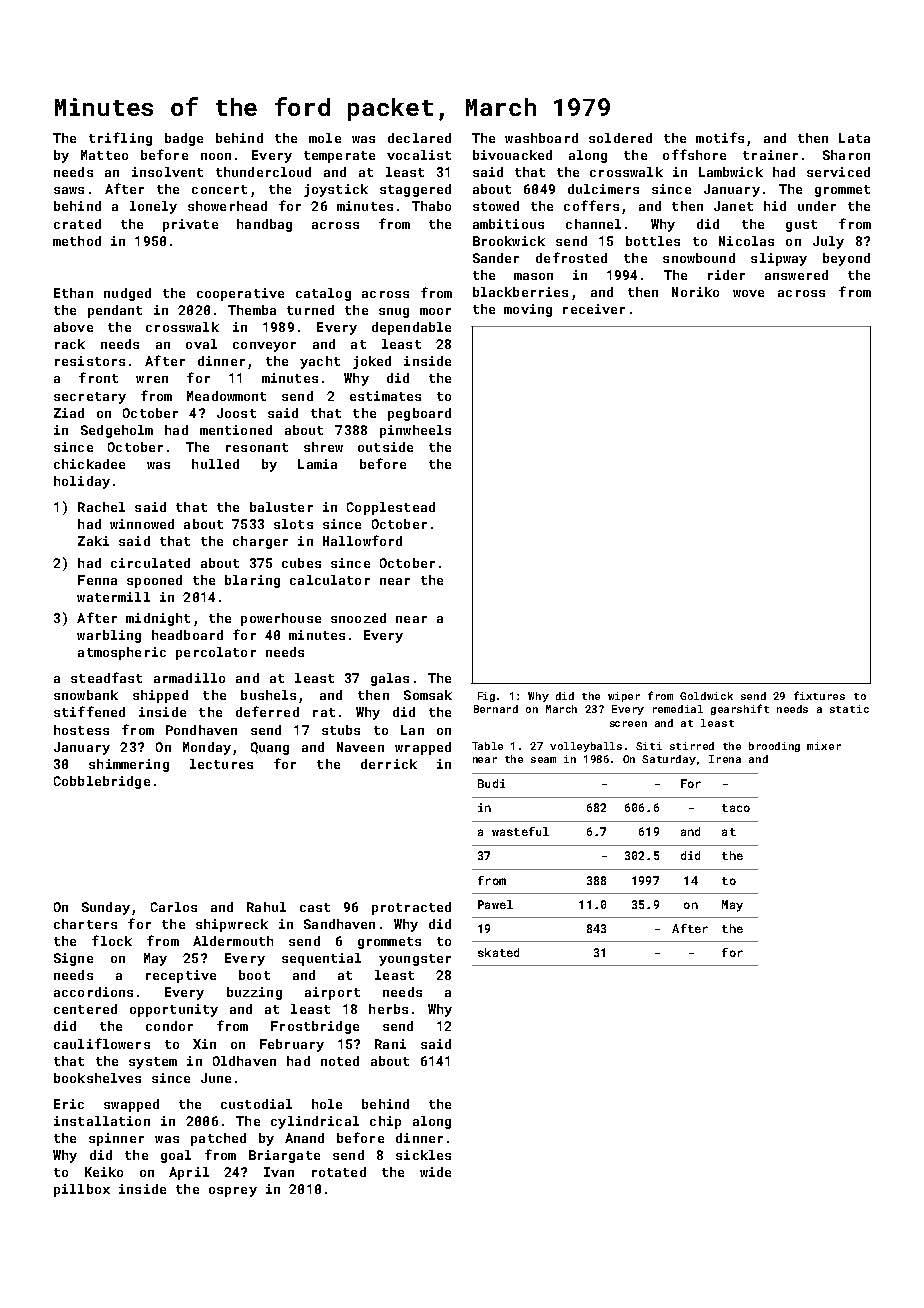  Describe the element at coordinates (520, 831) in the screenshot. I see `wasteful` at that location.
